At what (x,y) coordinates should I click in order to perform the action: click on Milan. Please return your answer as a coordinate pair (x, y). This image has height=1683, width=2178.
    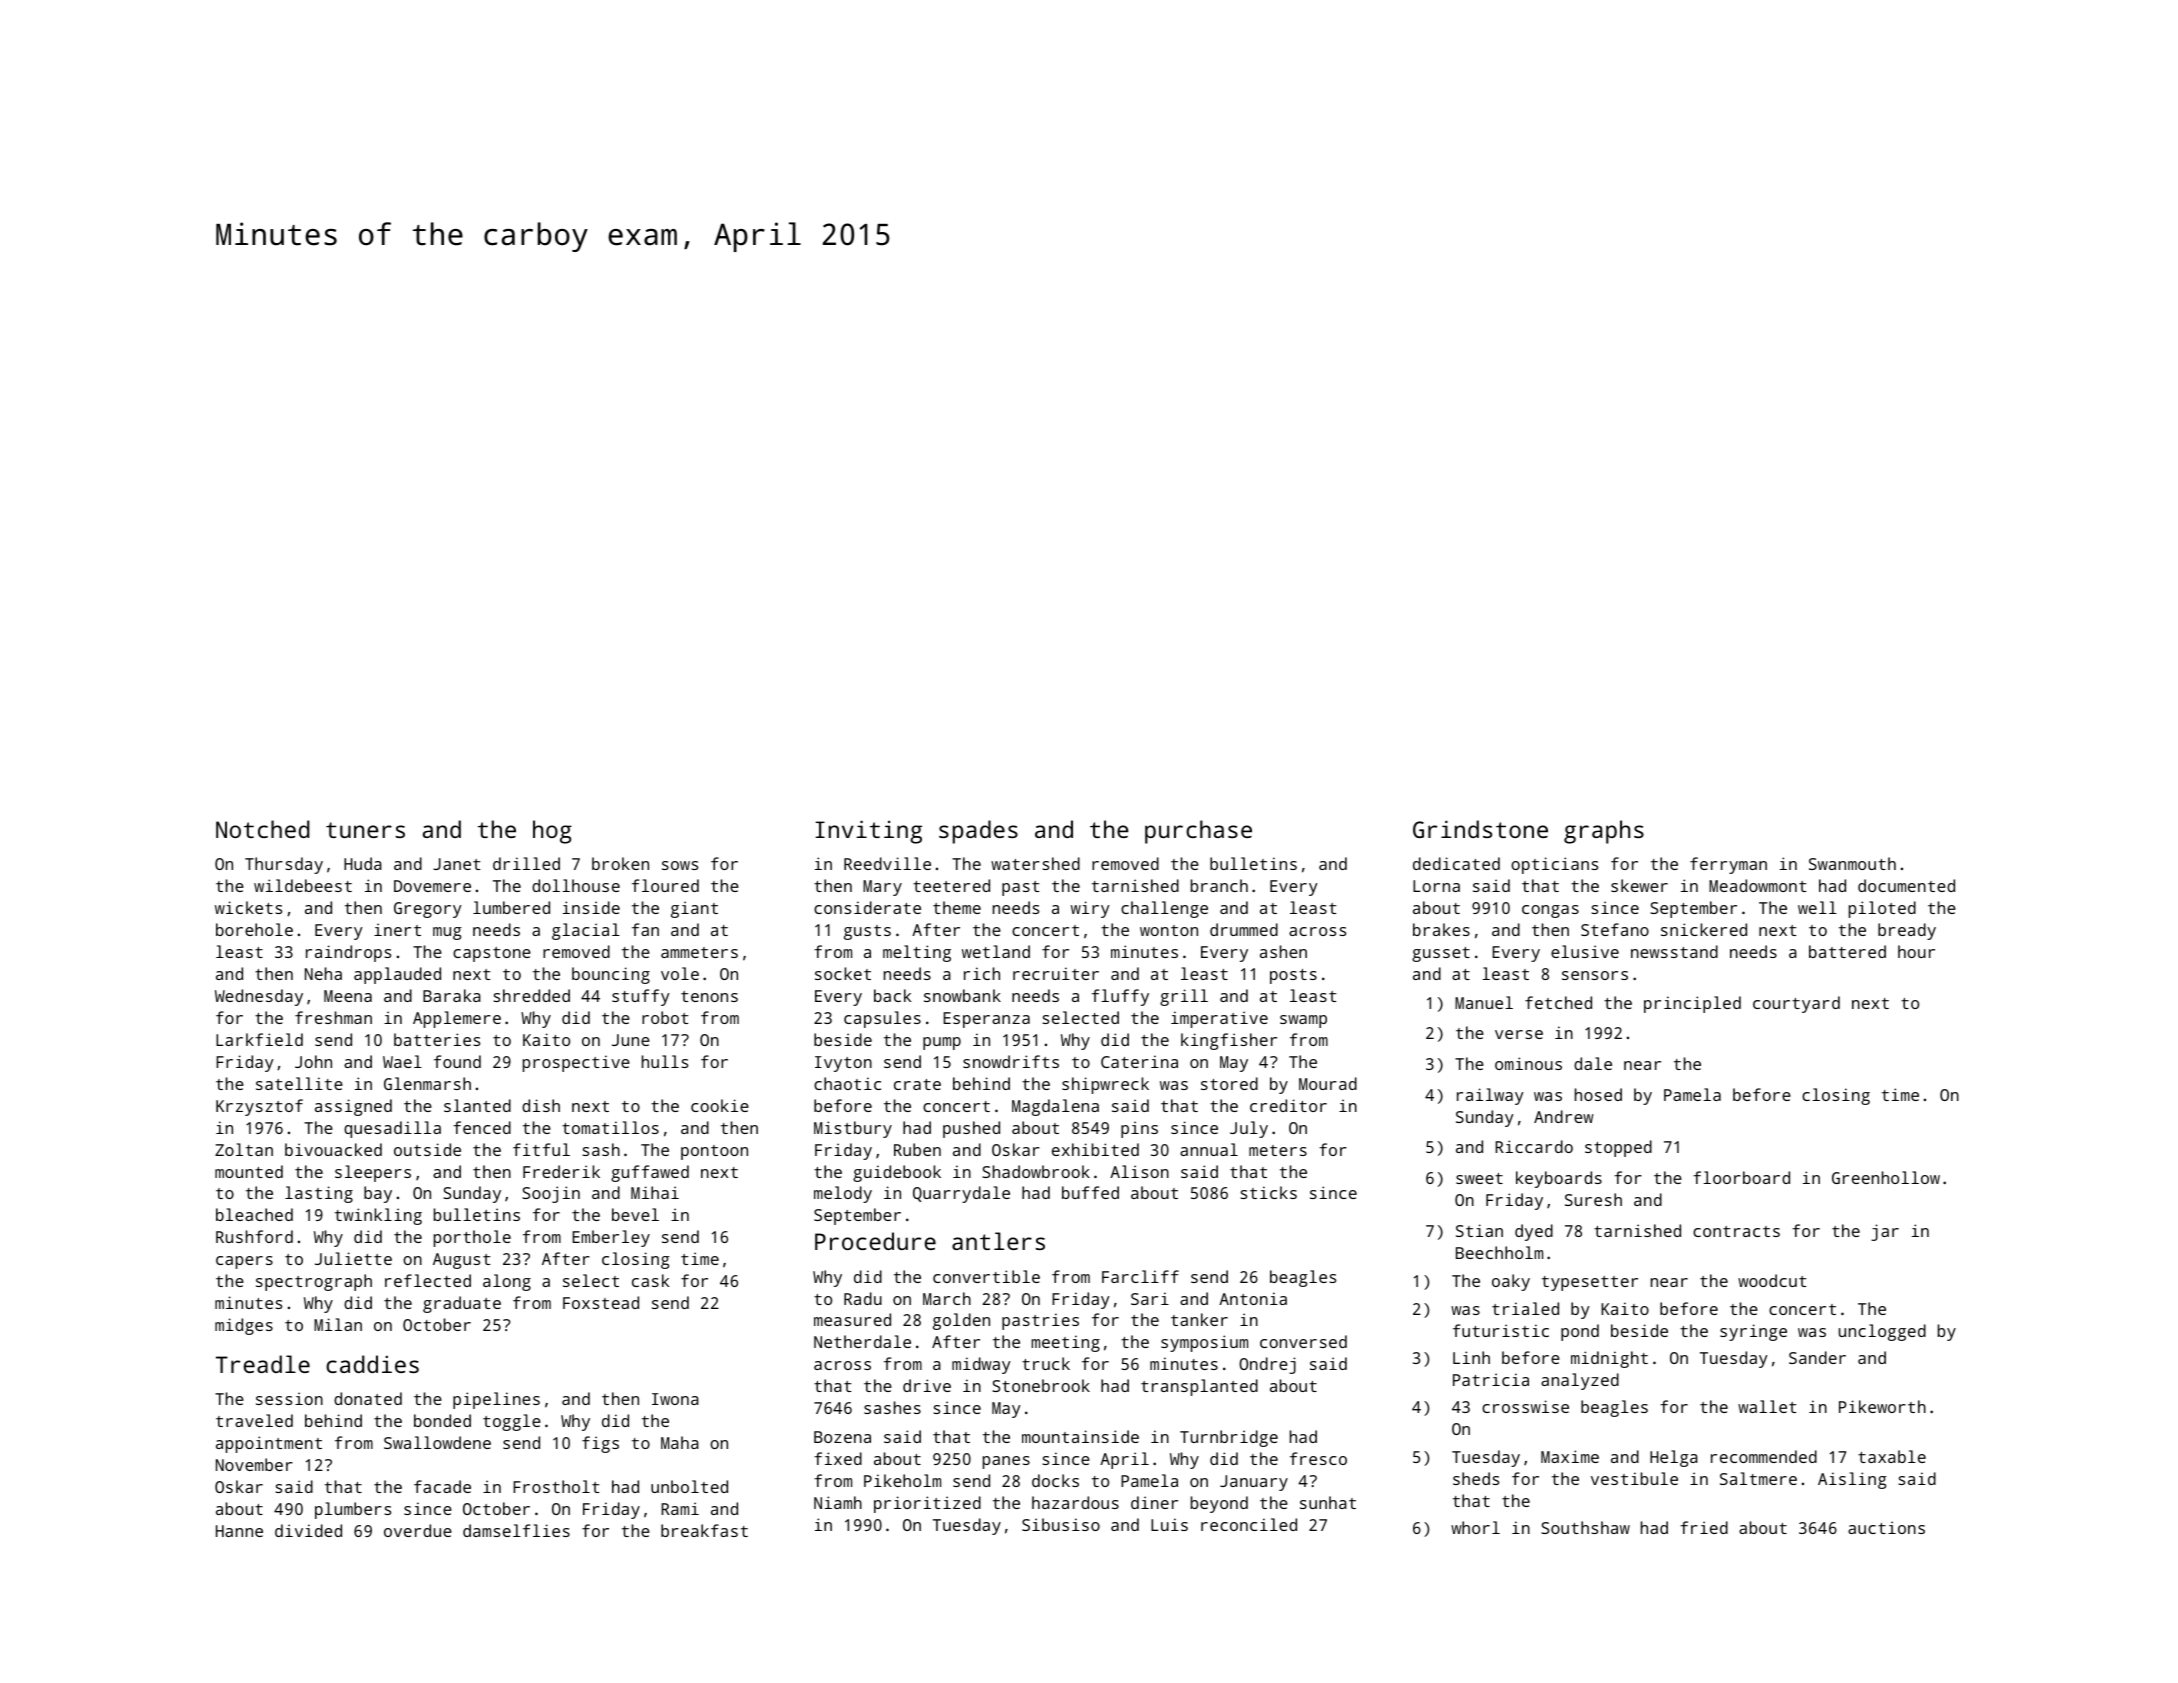
    Looking at the image, I should click on (338, 1324).
